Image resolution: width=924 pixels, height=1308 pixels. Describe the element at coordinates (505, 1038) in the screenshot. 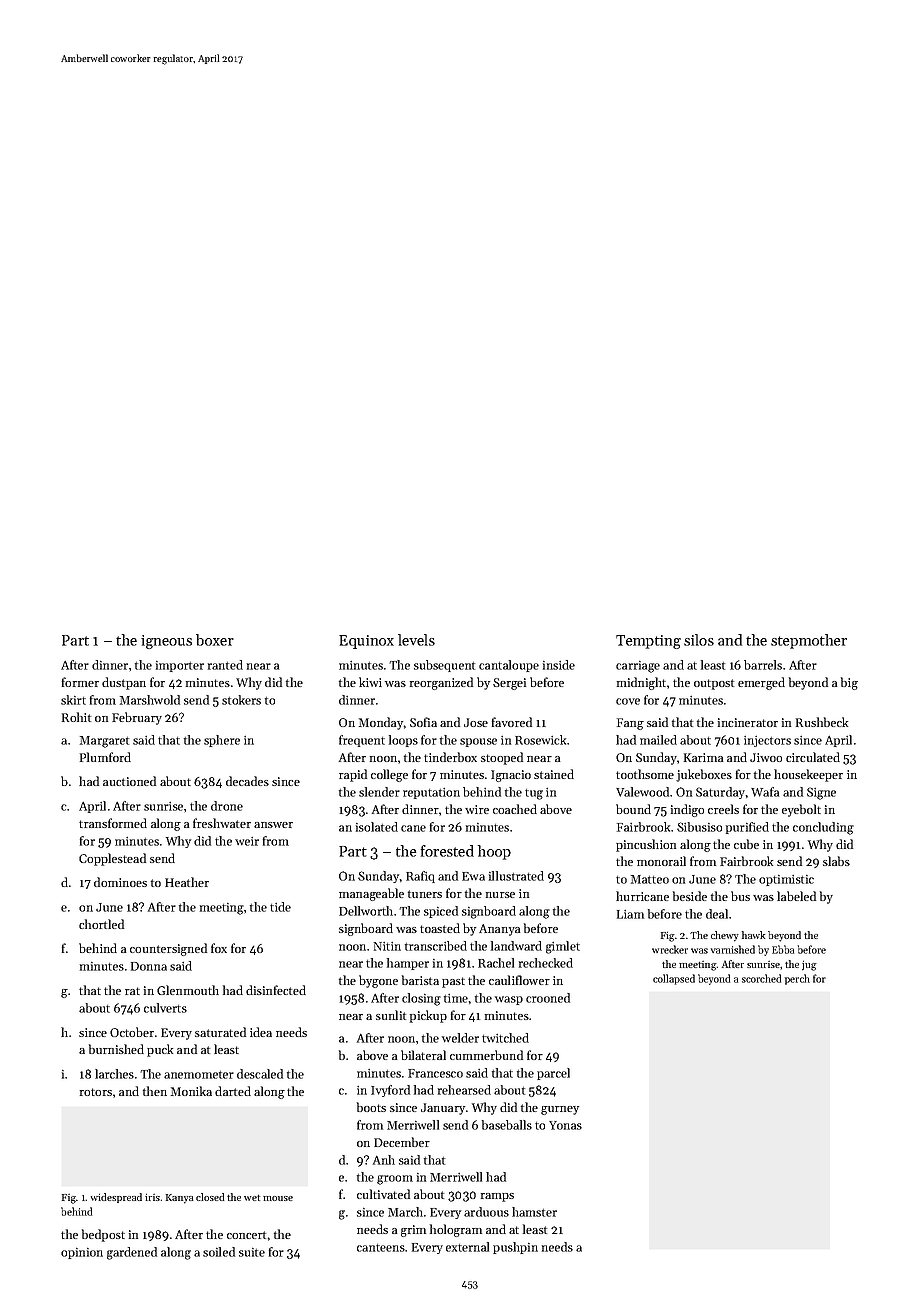

I see `twitched` at that location.
